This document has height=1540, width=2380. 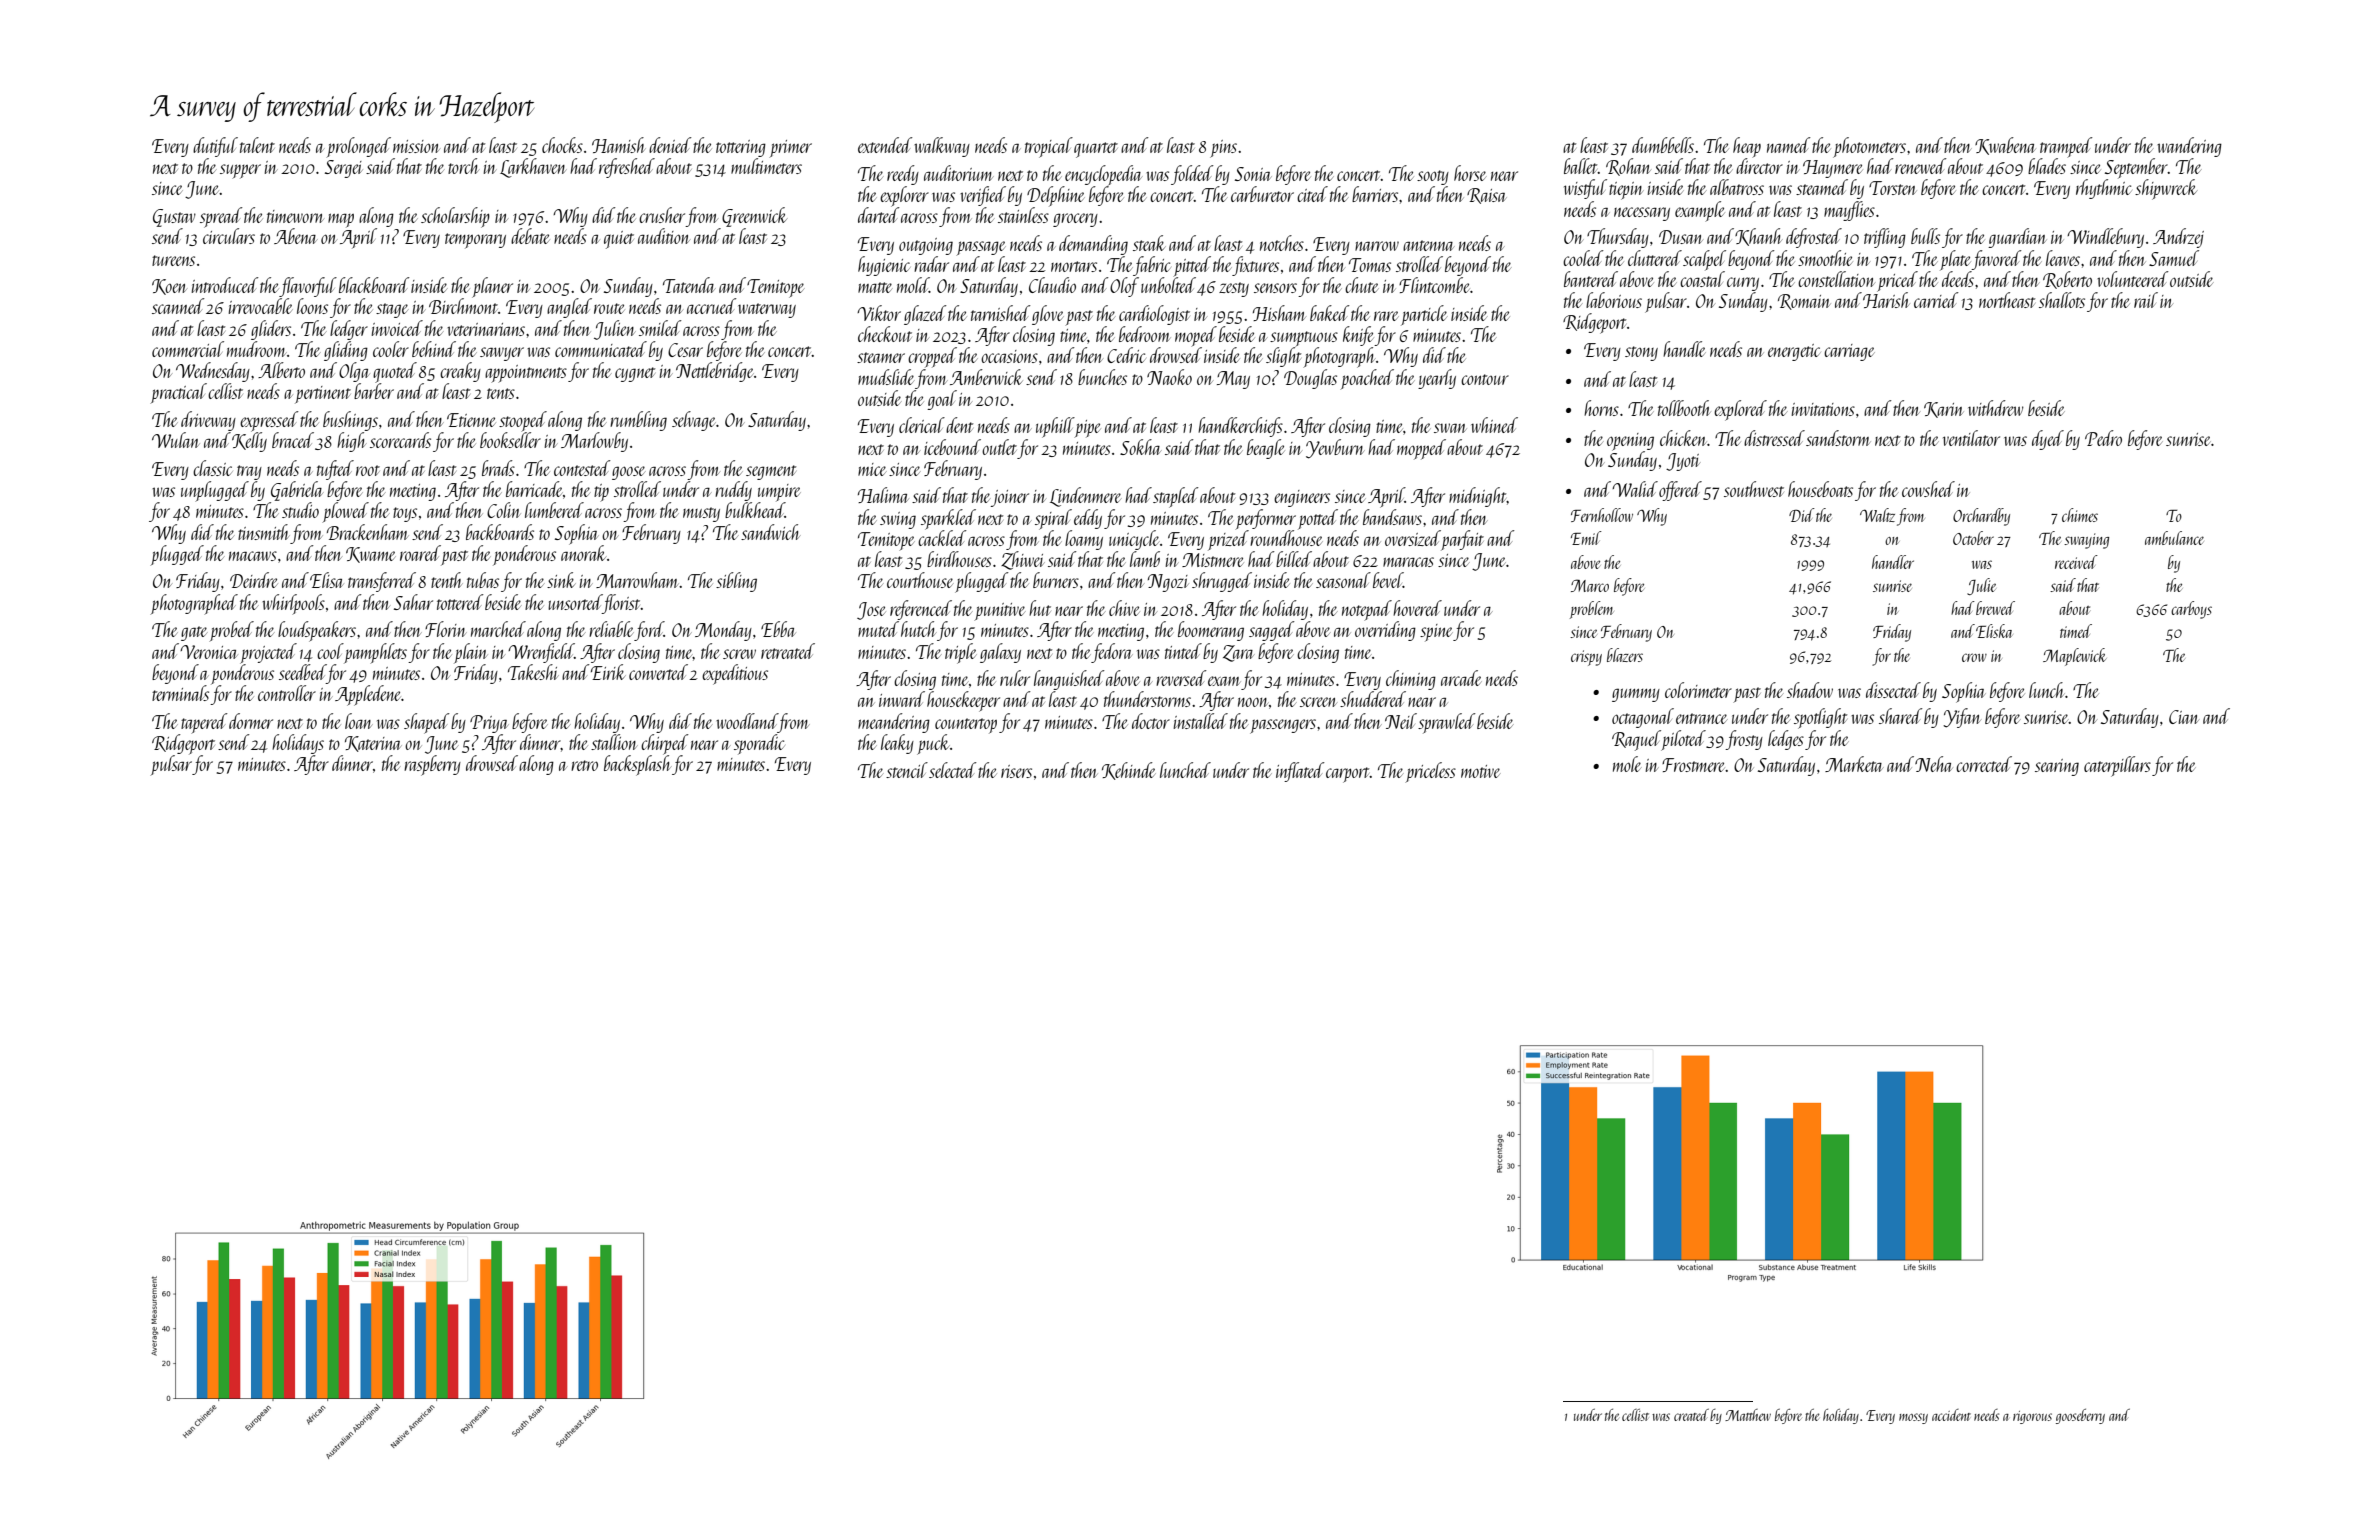 I want to click on Sokha, so click(x=1140, y=447).
